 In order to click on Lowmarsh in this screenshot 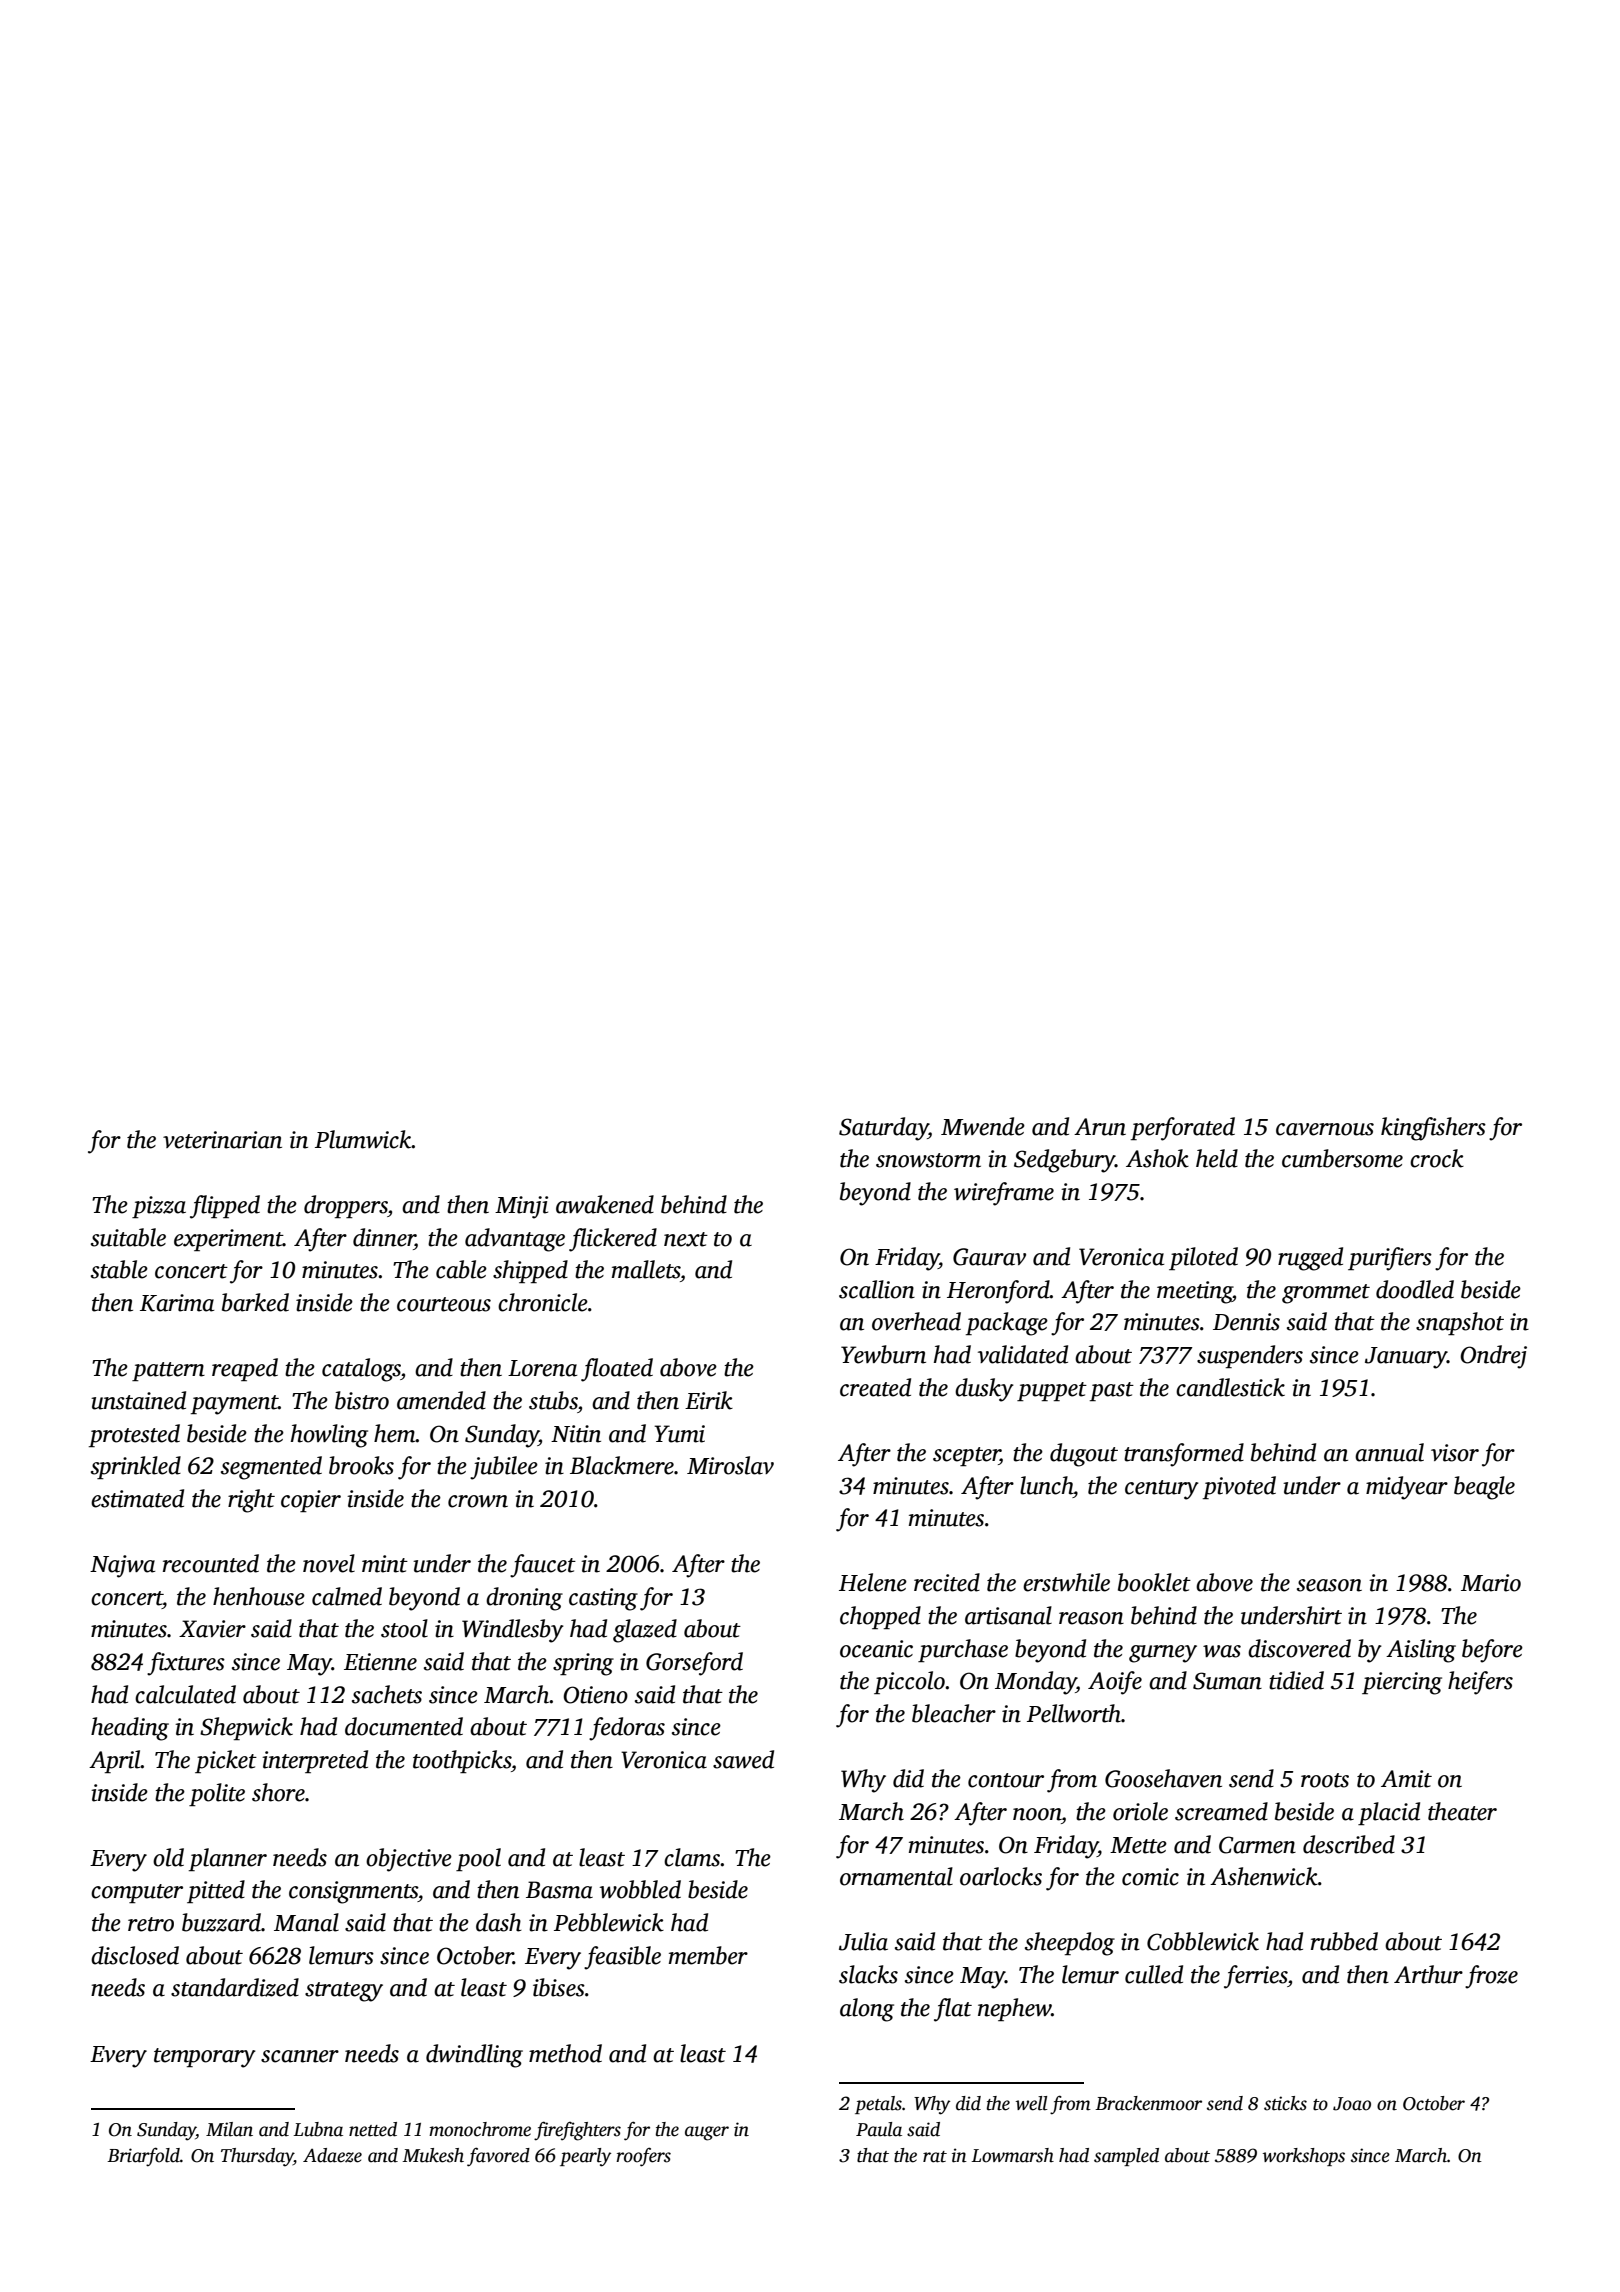, I will do `click(1012, 2155)`.
